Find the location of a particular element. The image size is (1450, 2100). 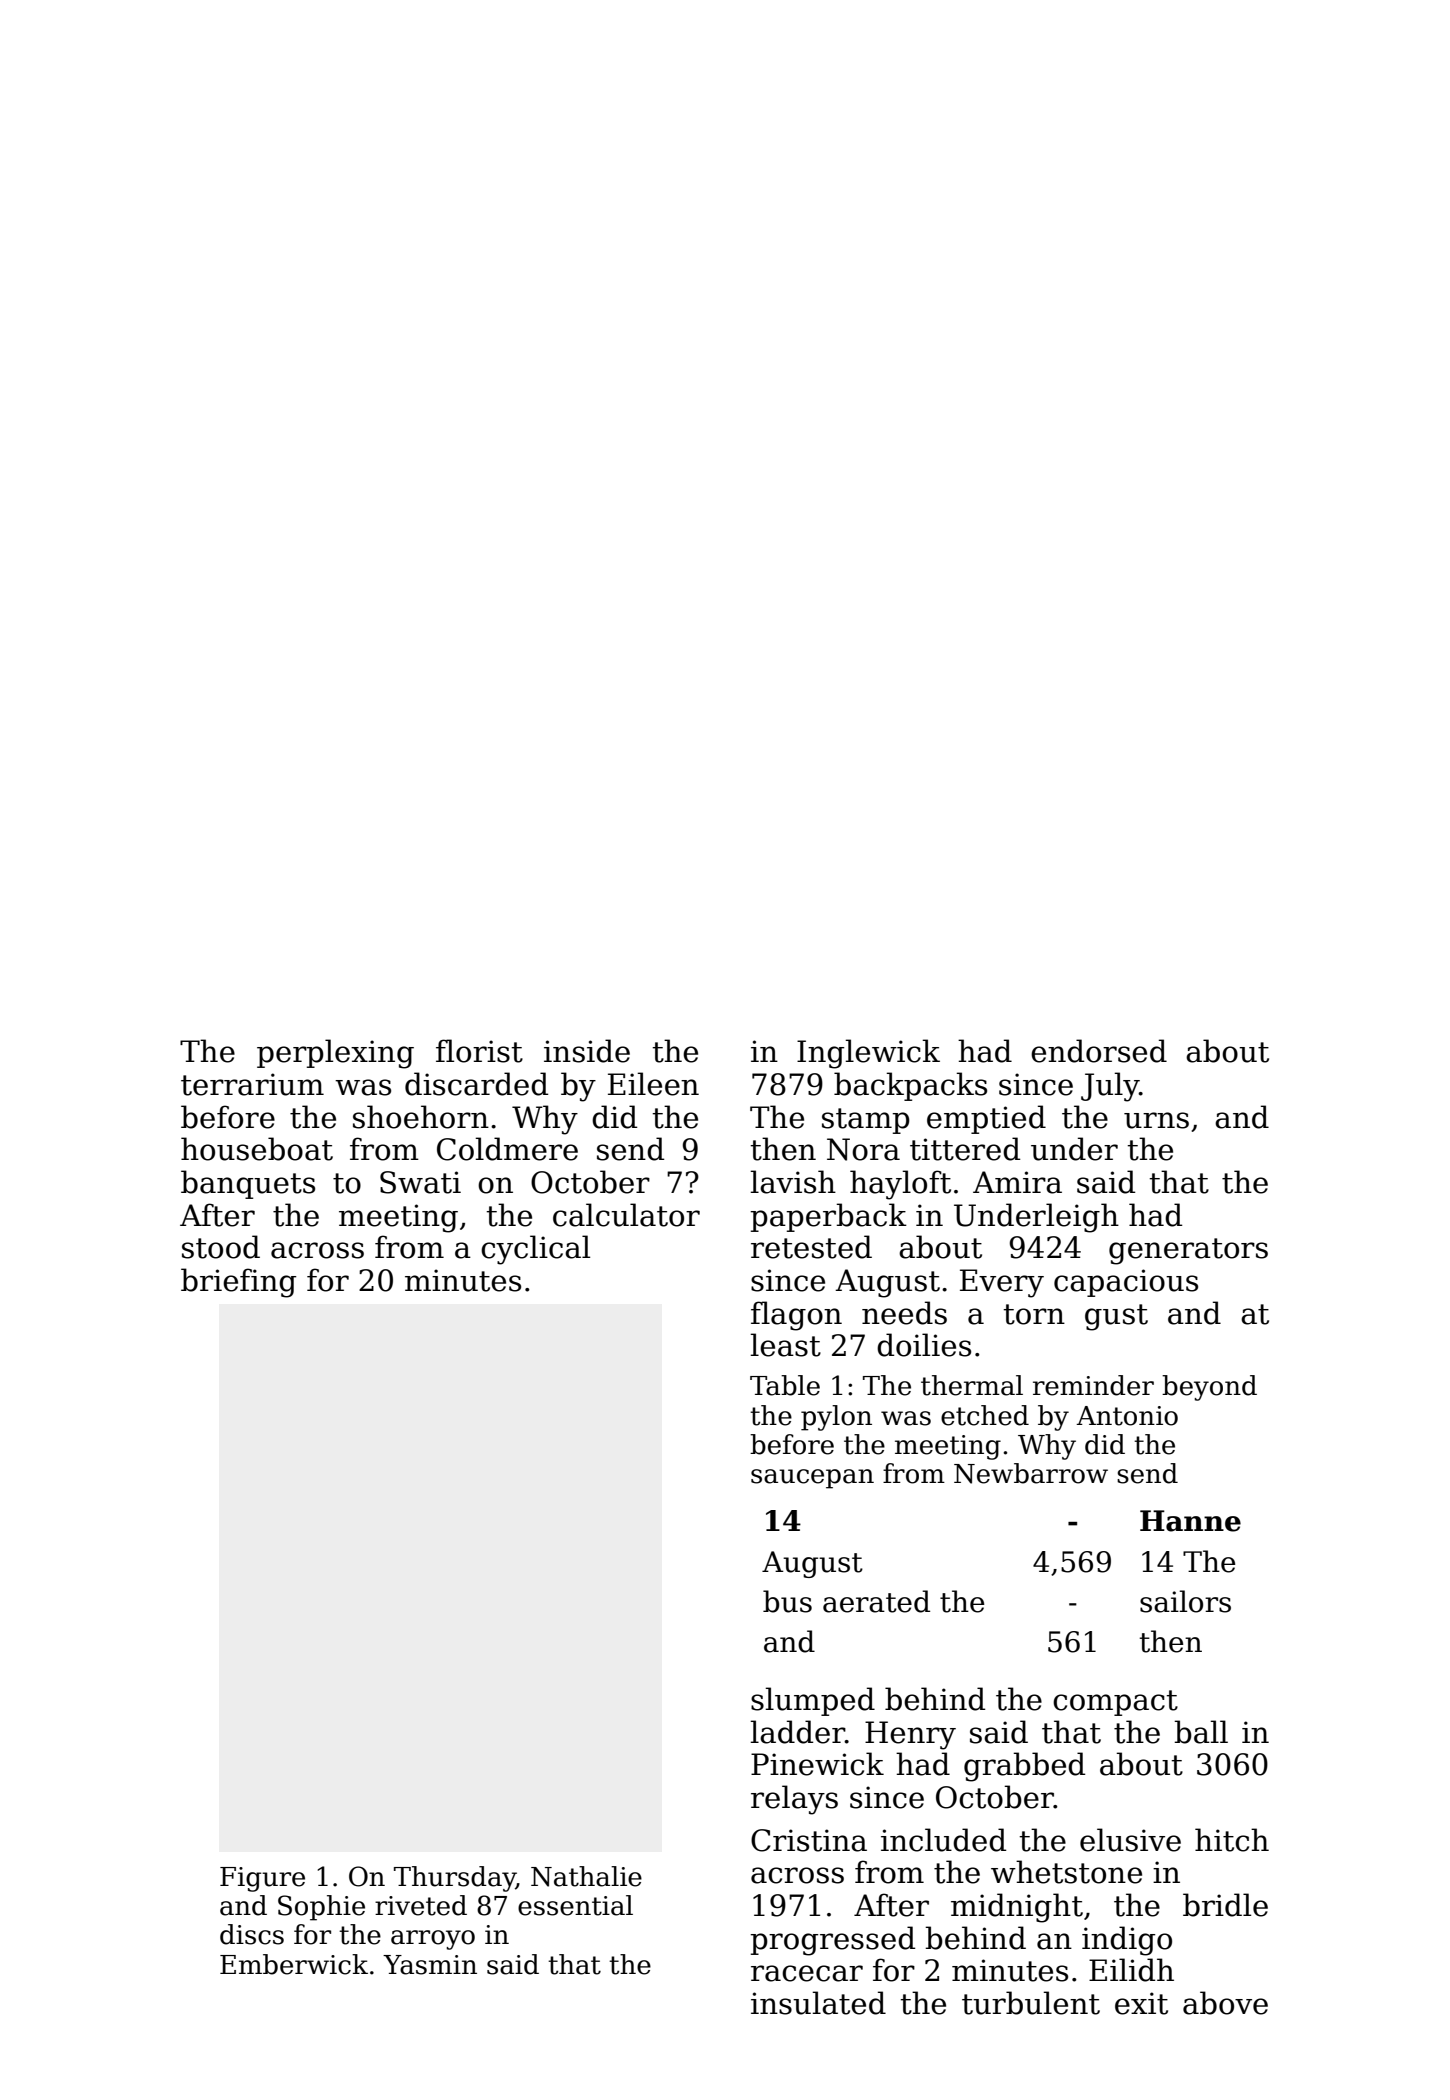

Nathalie is located at coordinates (586, 1876).
